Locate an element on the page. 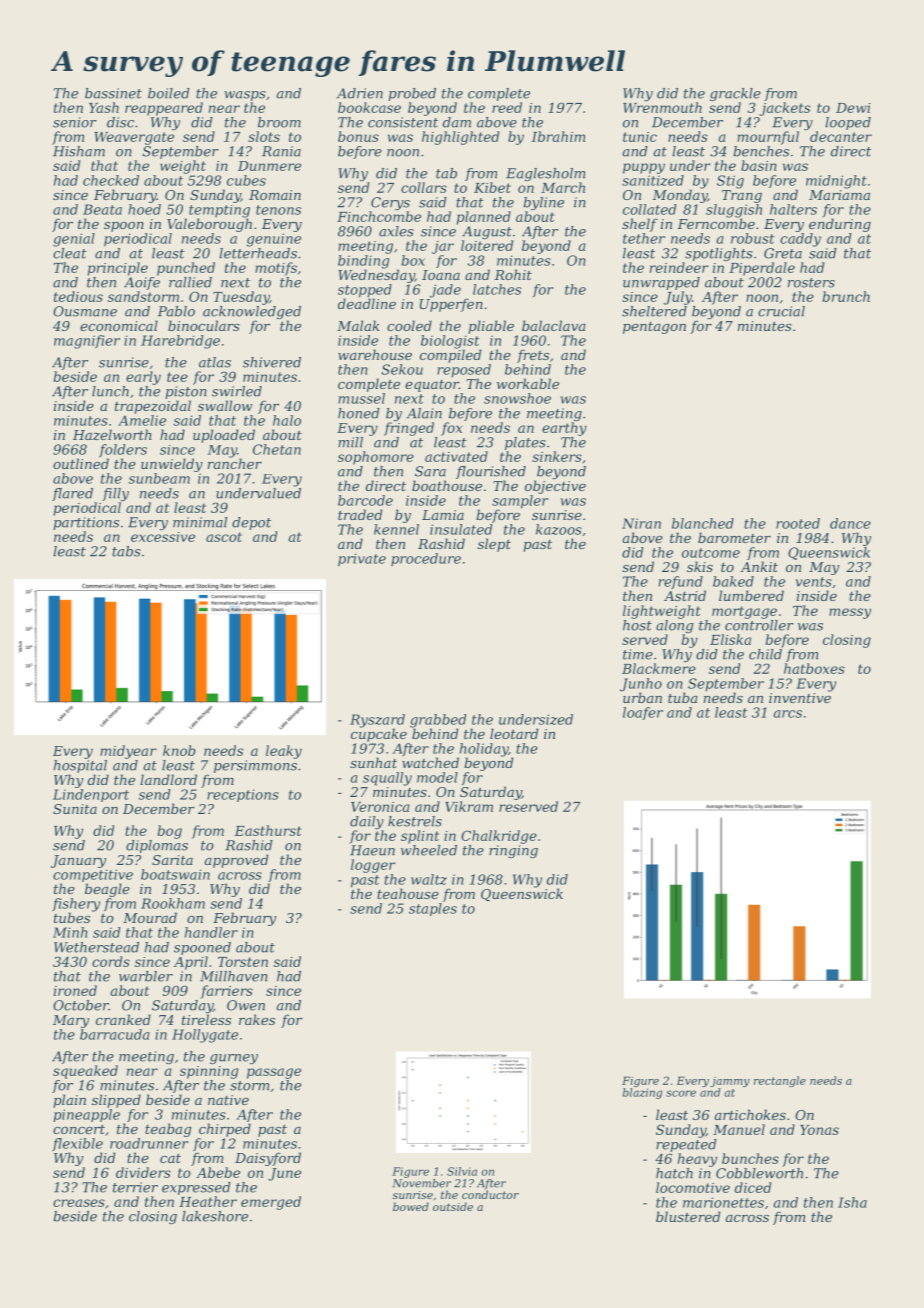  landlord is located at coordinates (168, 779).
